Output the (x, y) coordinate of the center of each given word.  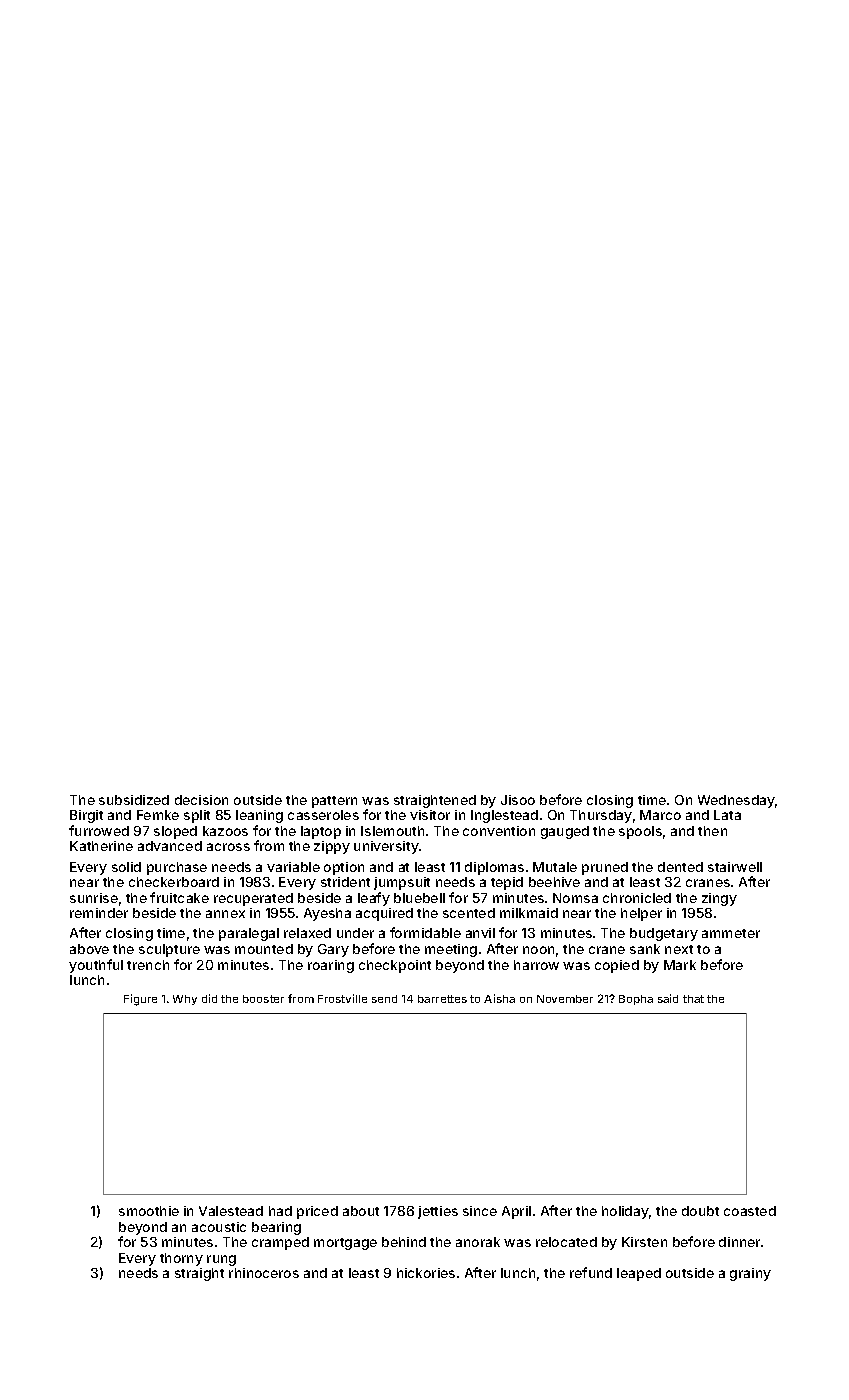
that (693, 999)
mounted (264, 949)
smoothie (149, 1211)
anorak (478, 1242)
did (209, 998)
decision (201, 800)
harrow (536, 965)
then (712, 831)
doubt (700, 1211)
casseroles (323, 815)
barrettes (442, 999)
